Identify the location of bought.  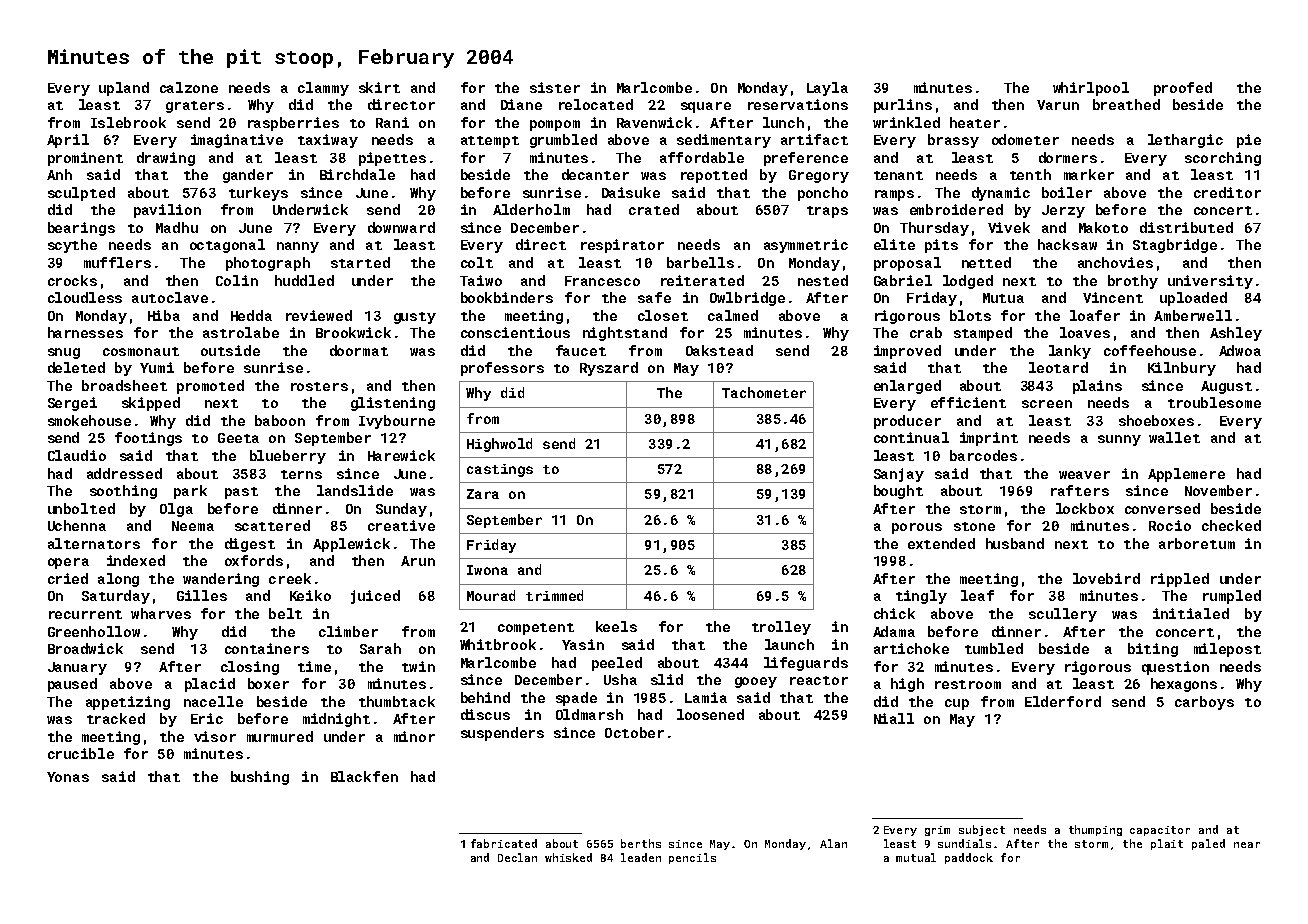
(898, 492).
